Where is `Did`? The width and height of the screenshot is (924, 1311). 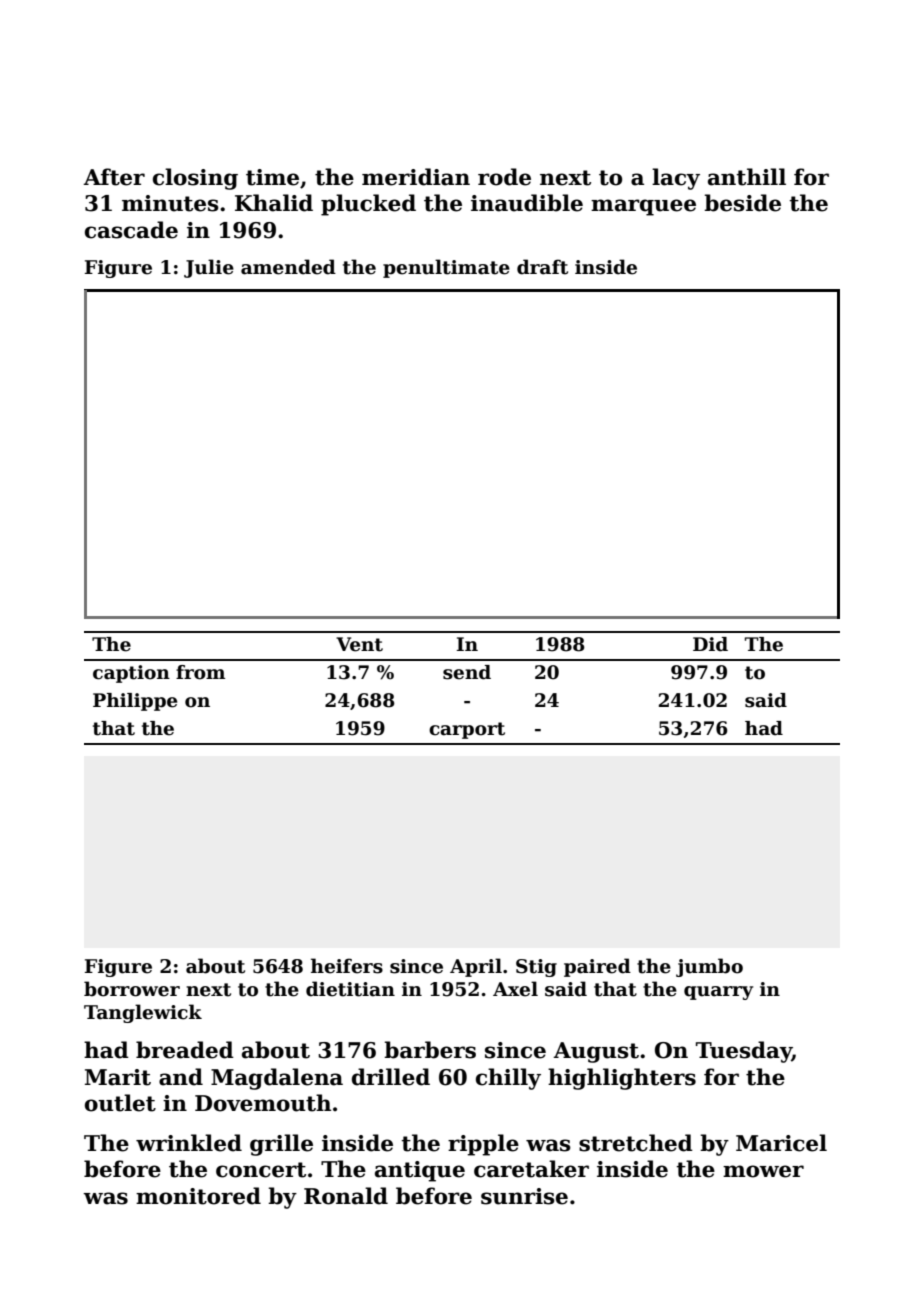 Did is located at coordinates (710, 644).
